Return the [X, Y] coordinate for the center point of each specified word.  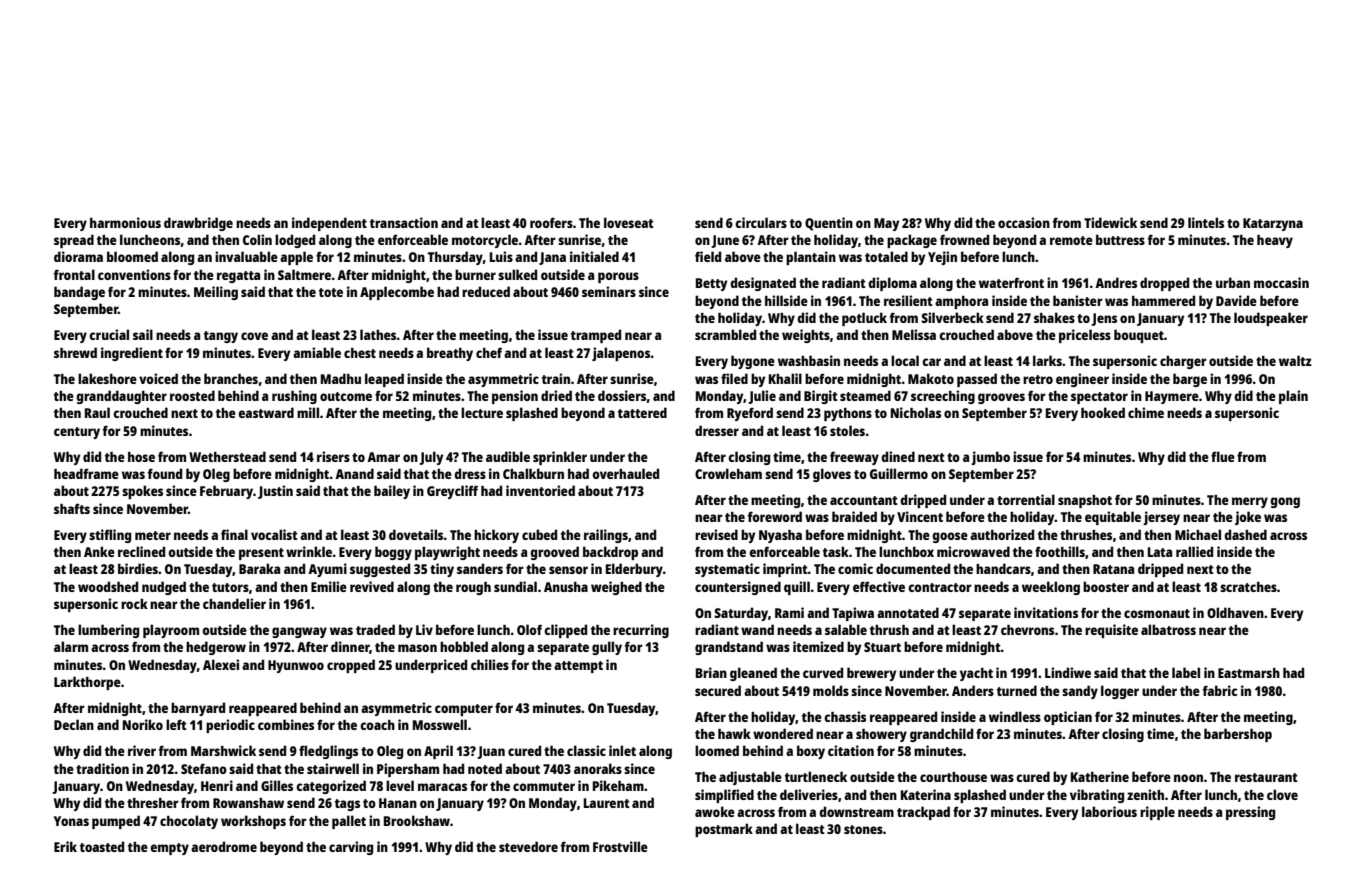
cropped [351, 666]
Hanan [398, 803]
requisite [1111, 631]
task [836, 551]
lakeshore [107, 378]
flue [1223, 456]
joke [1248, 518]
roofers [551, 222]
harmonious [125, 222]
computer [464, 710]
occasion [1024, 222]
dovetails [416, 534]
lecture [482, 412]
